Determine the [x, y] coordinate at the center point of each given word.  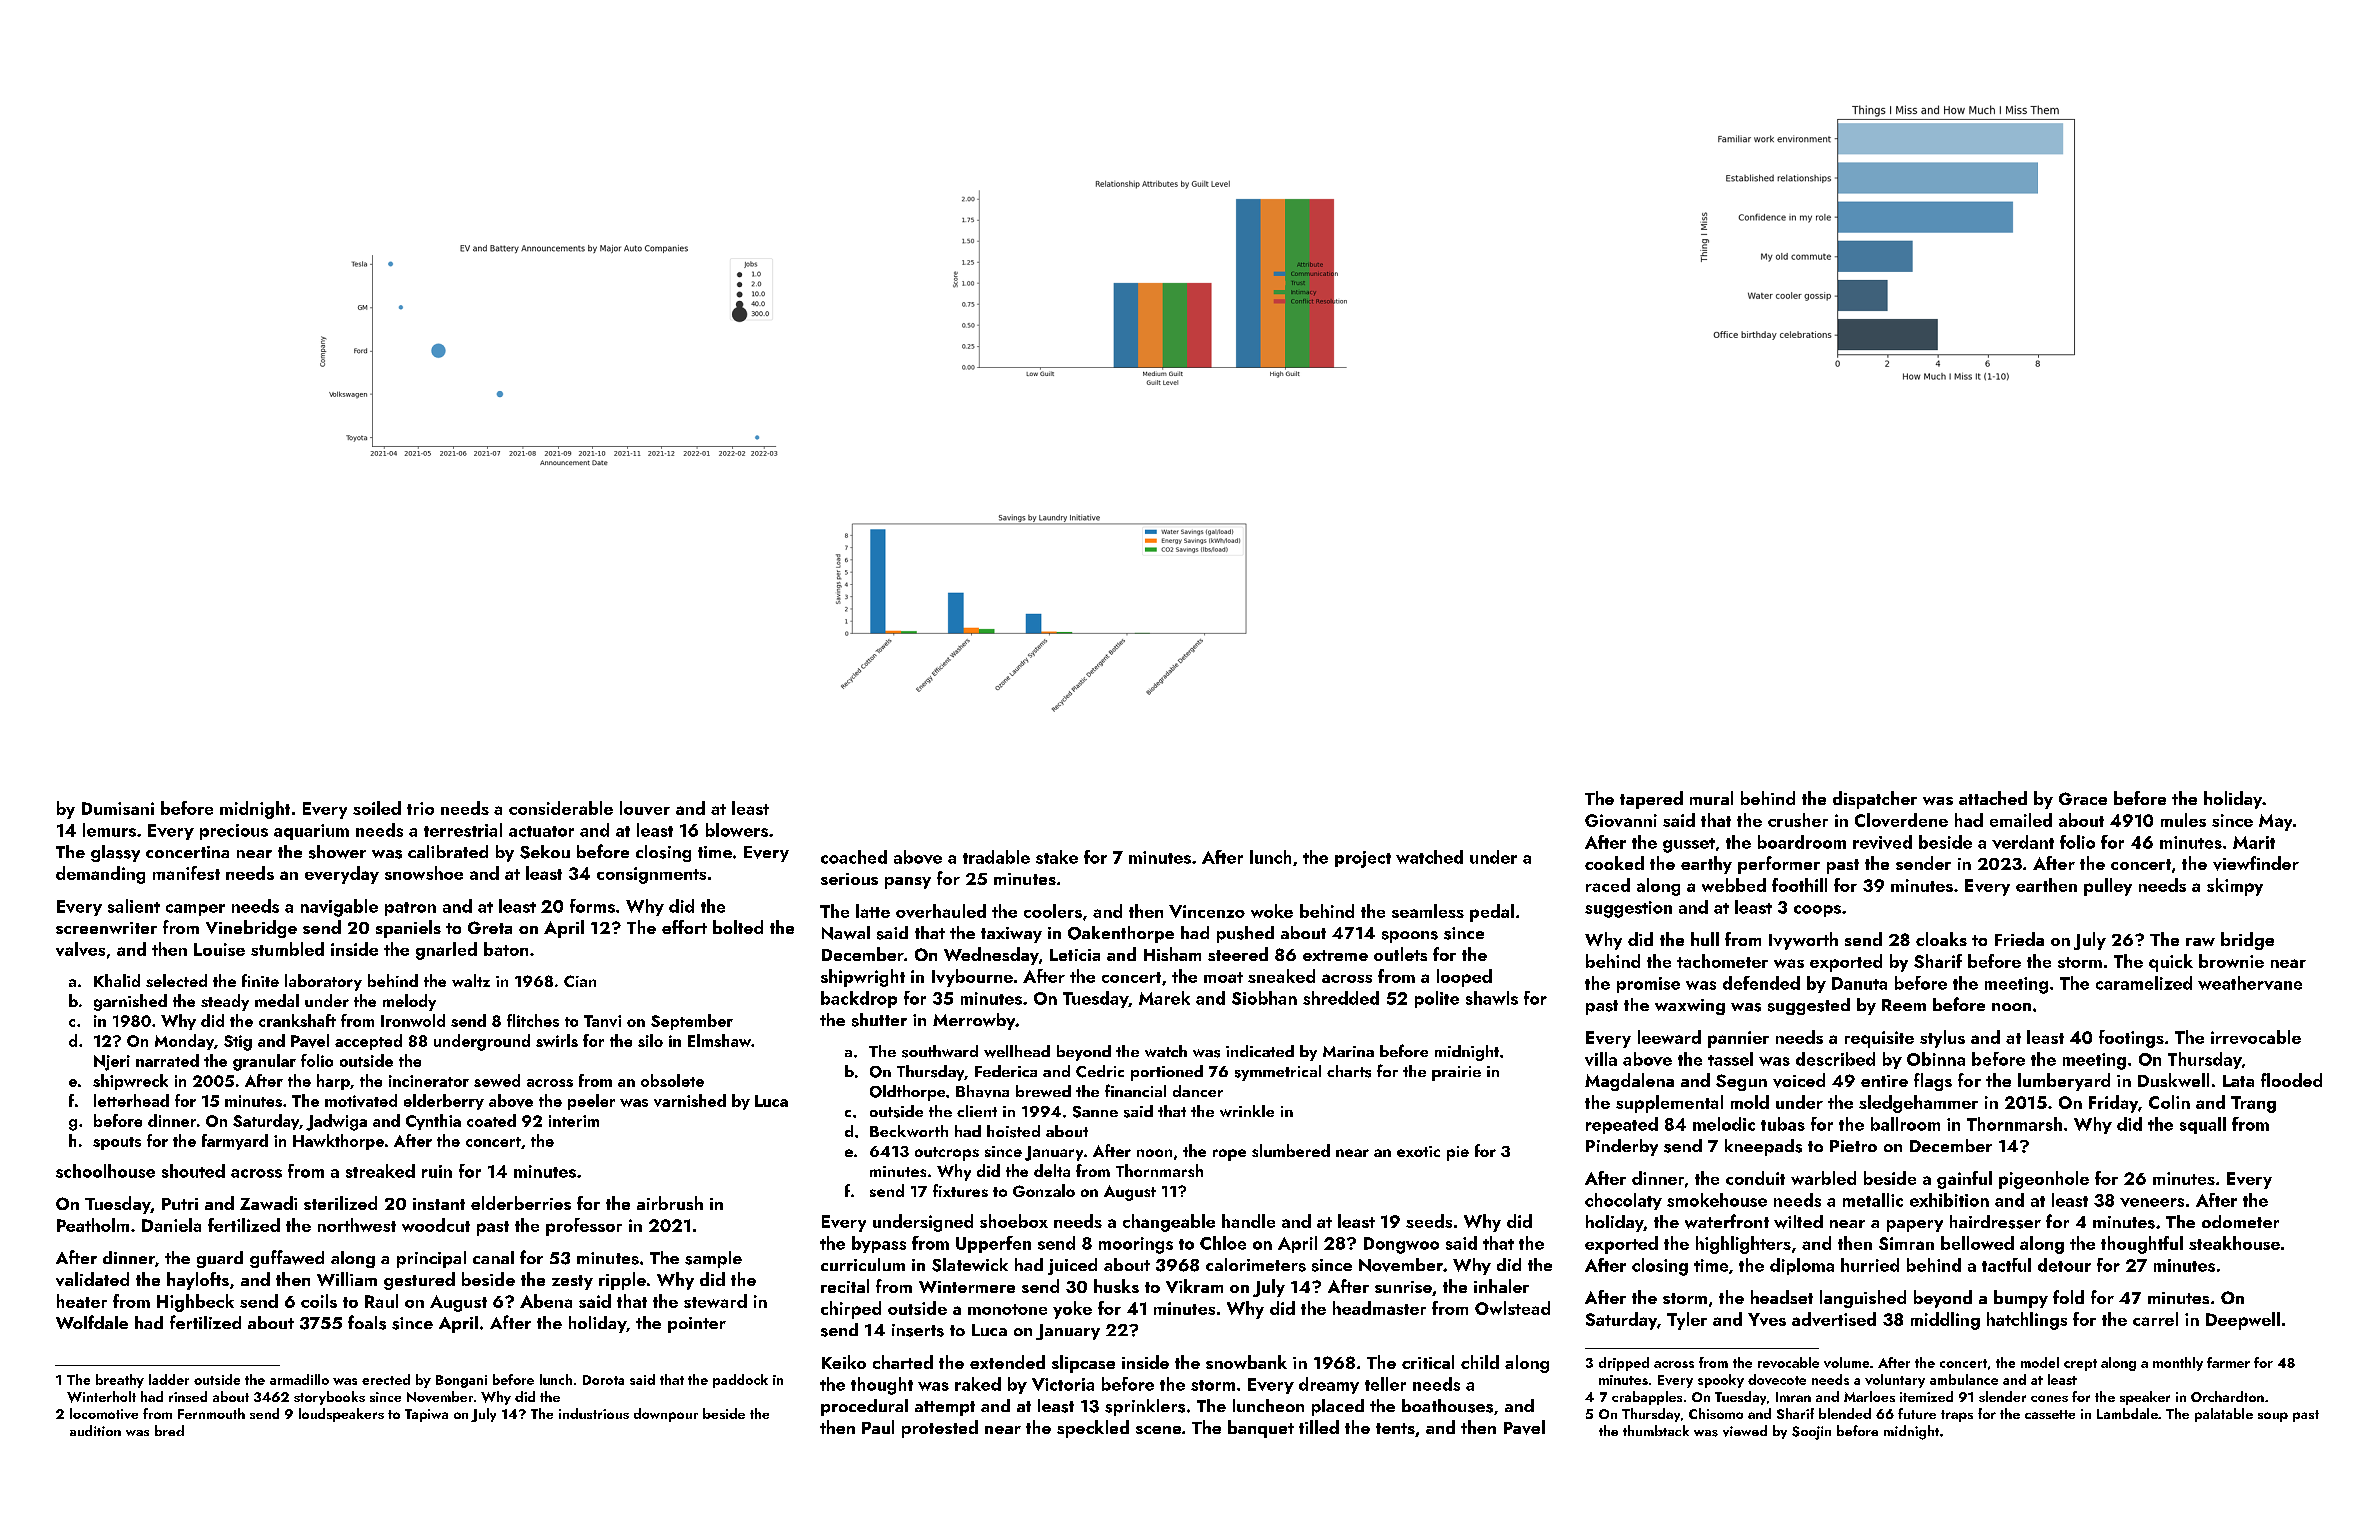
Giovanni [1621, 820]
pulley [2108, 887]
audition [95, 1430]
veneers [2152, 1202]
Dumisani [118, 808]
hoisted [1013, 1131]
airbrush [670, 1203]
